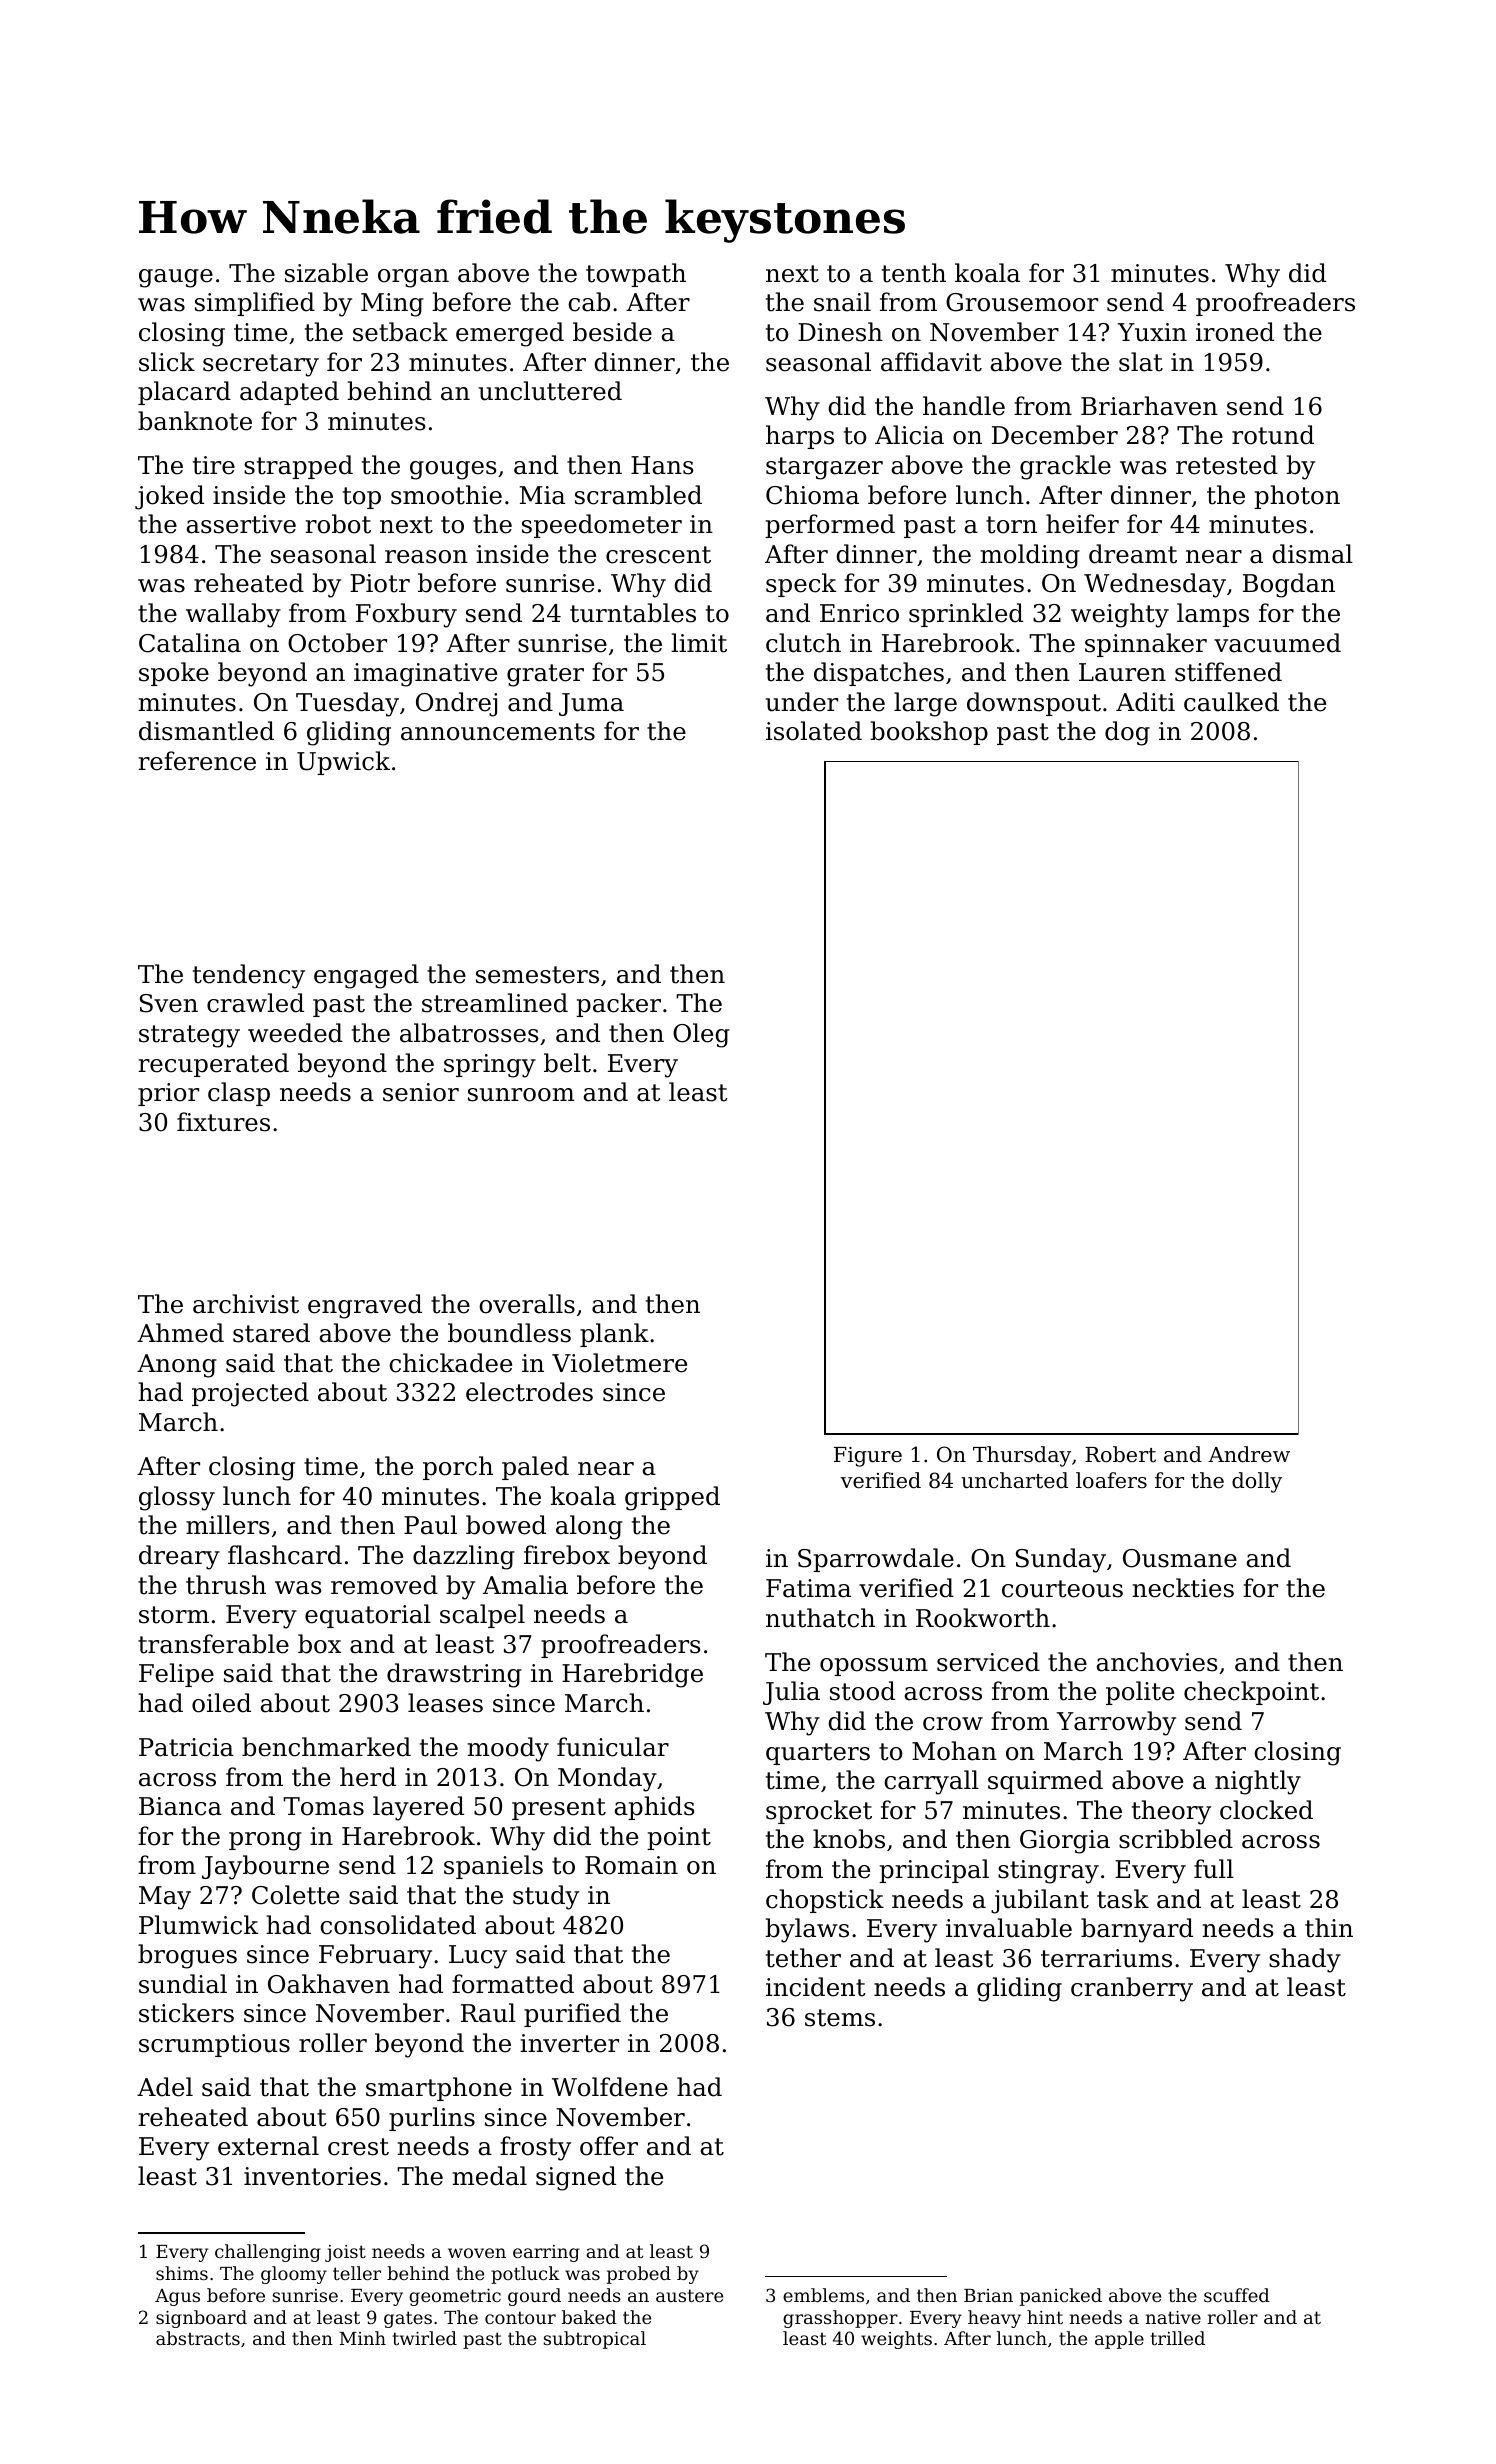  What do you see at coordinates (591, 704) in the document?
I see `Juma` at bounding box center [591, 704].
